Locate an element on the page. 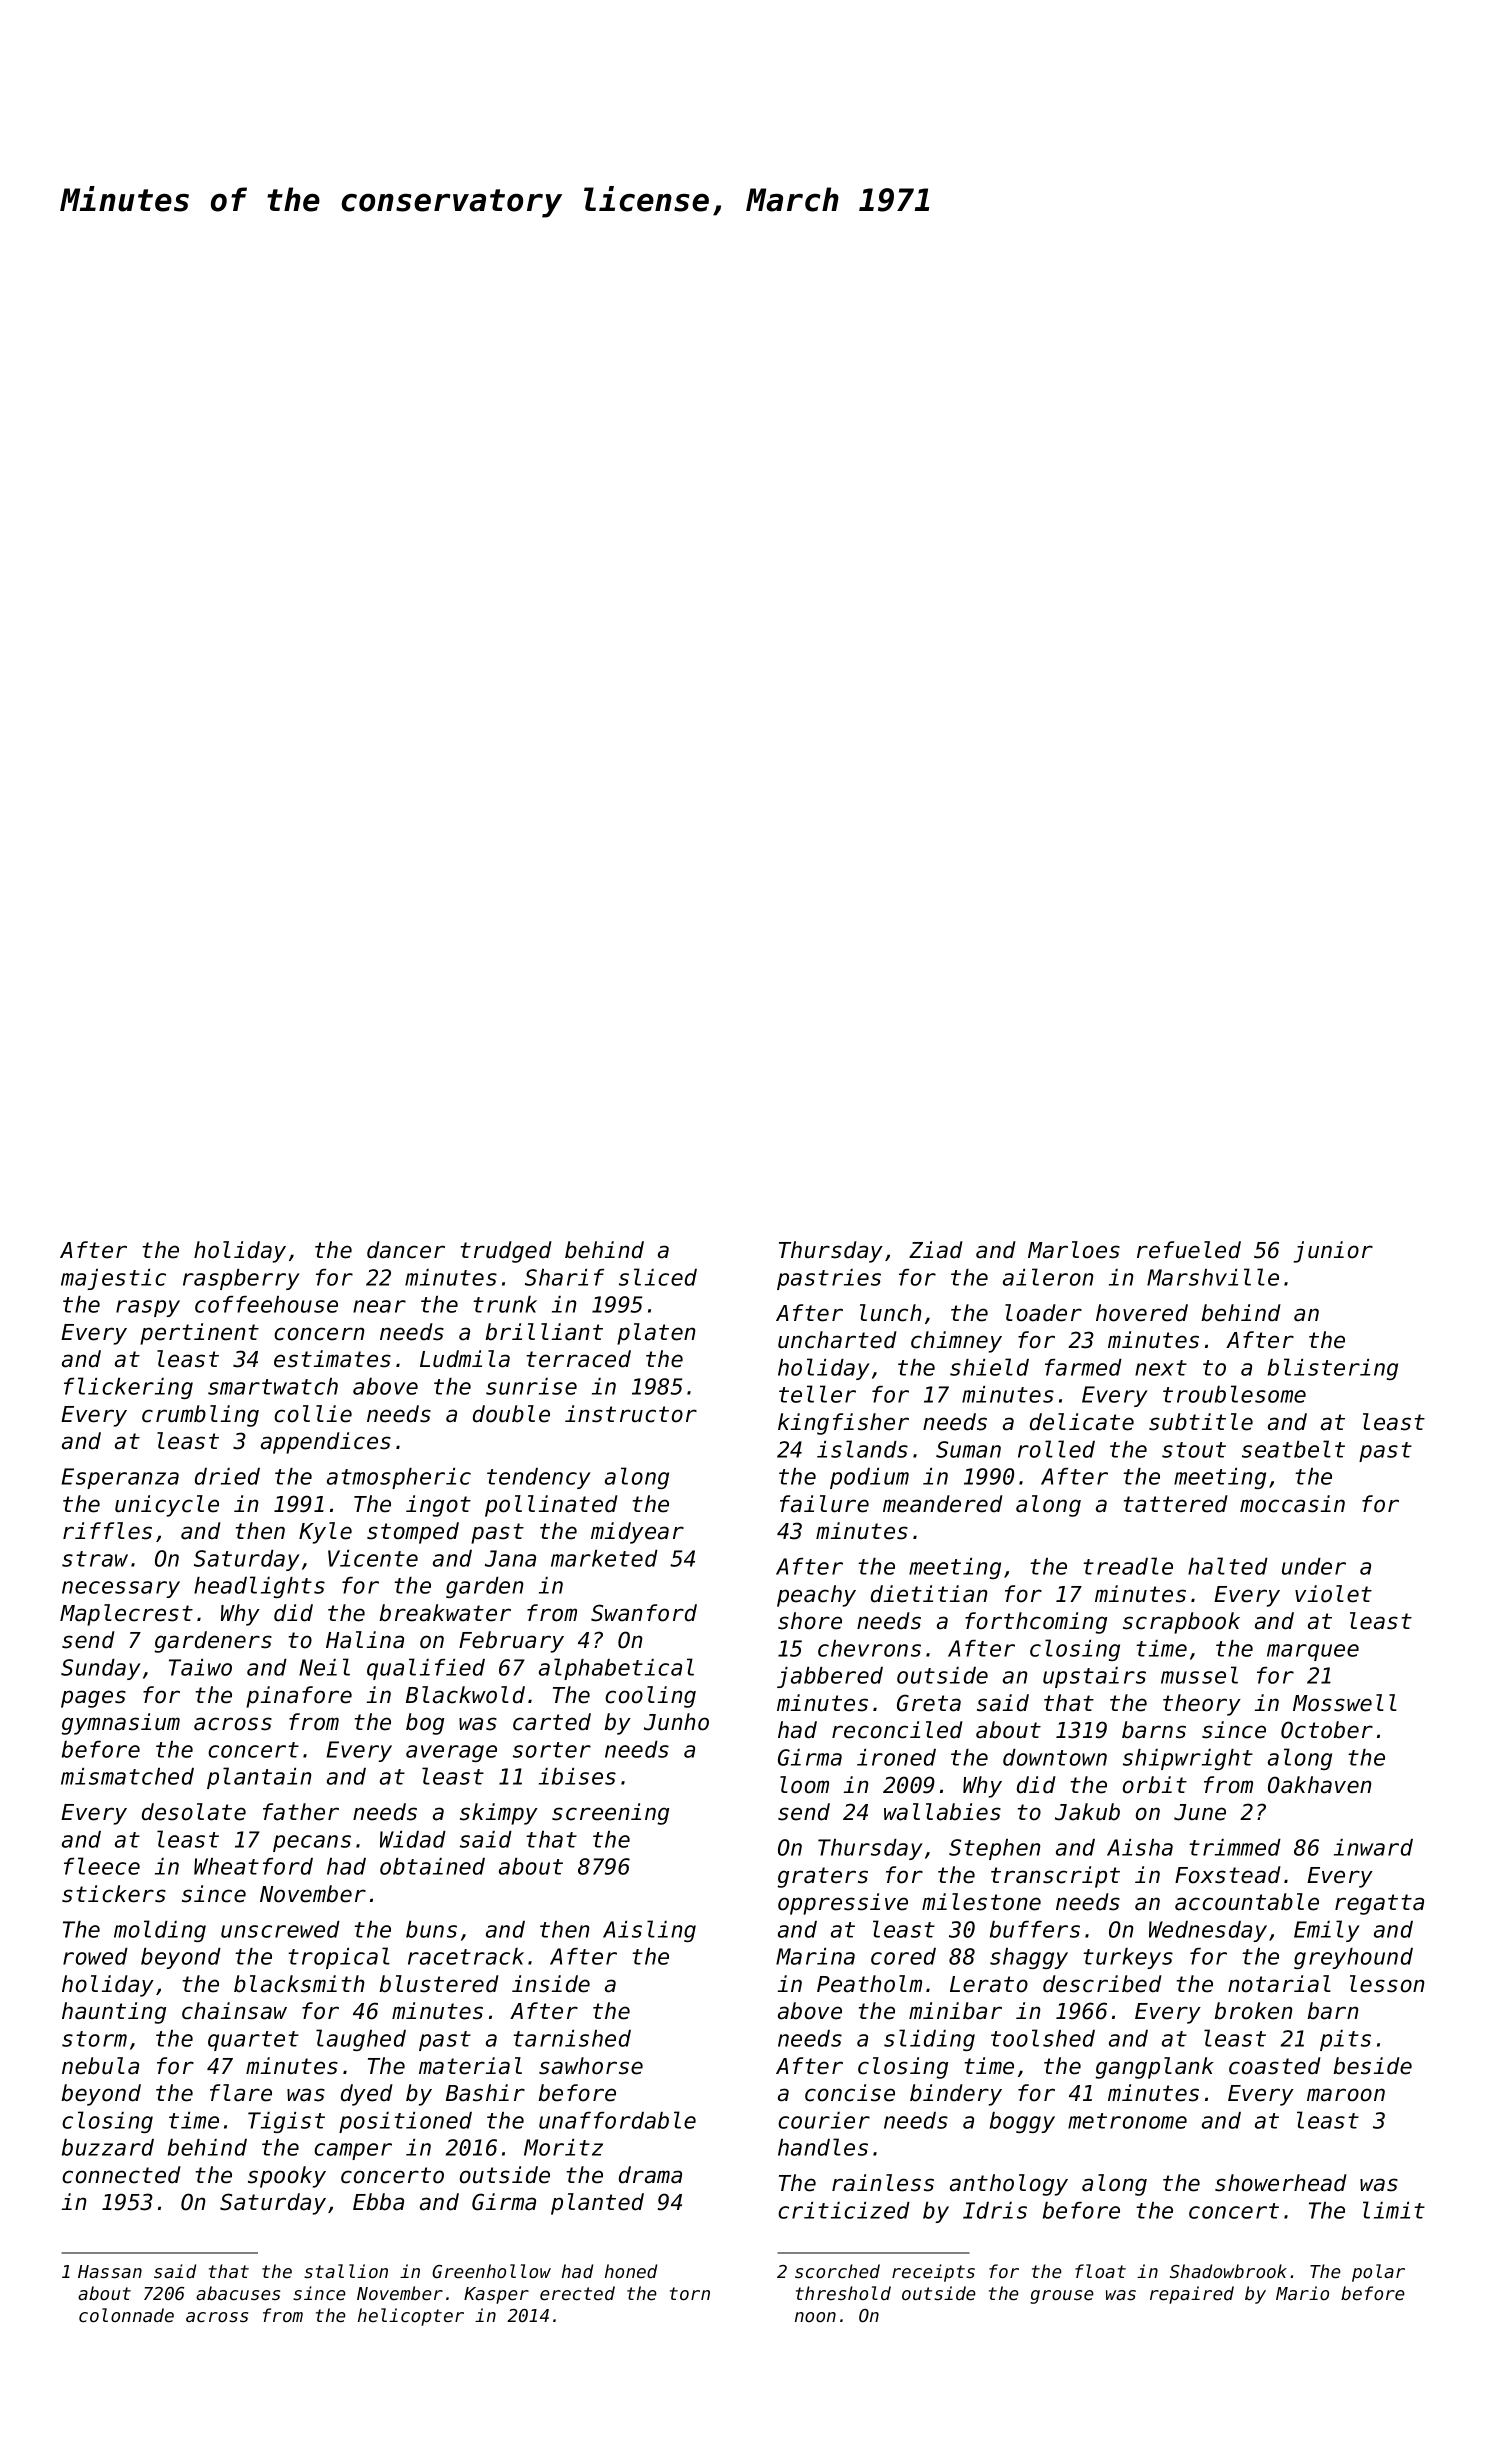 The width and height of the document is (1496, 2464). screening is located at coordinates (610, 1814).
